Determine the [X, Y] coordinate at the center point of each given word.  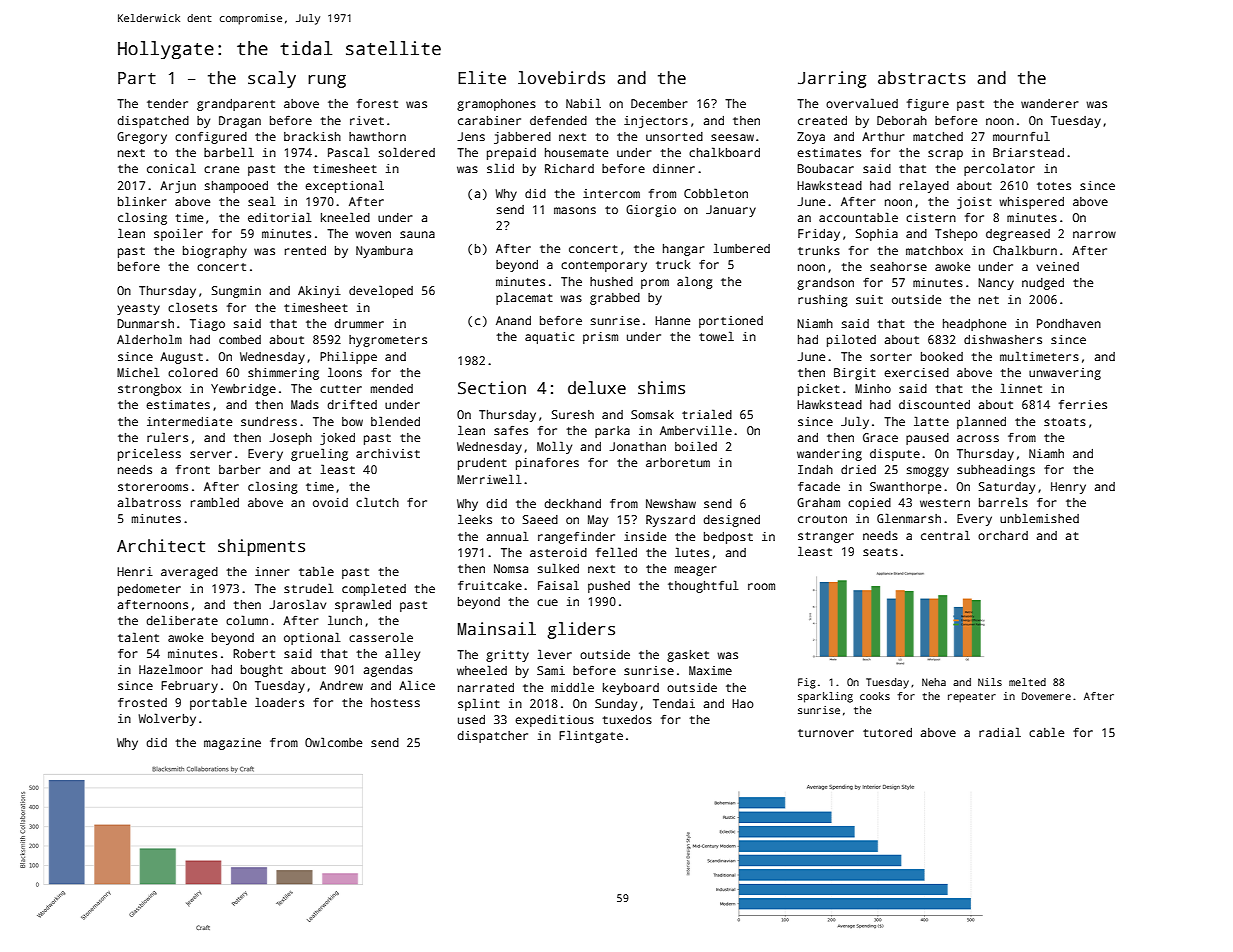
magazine [232, 744]
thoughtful [703, 586]
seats [880, 552]
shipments [261, 547]
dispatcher [492, 737]
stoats [1065, 422]
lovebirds [561, 78]
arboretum [678, 462]
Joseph [290, 439]
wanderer [1050, 103]
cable [1046, 732]
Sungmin [236, 292]
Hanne [672, 320]
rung [327, 81]
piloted [851, 340]
